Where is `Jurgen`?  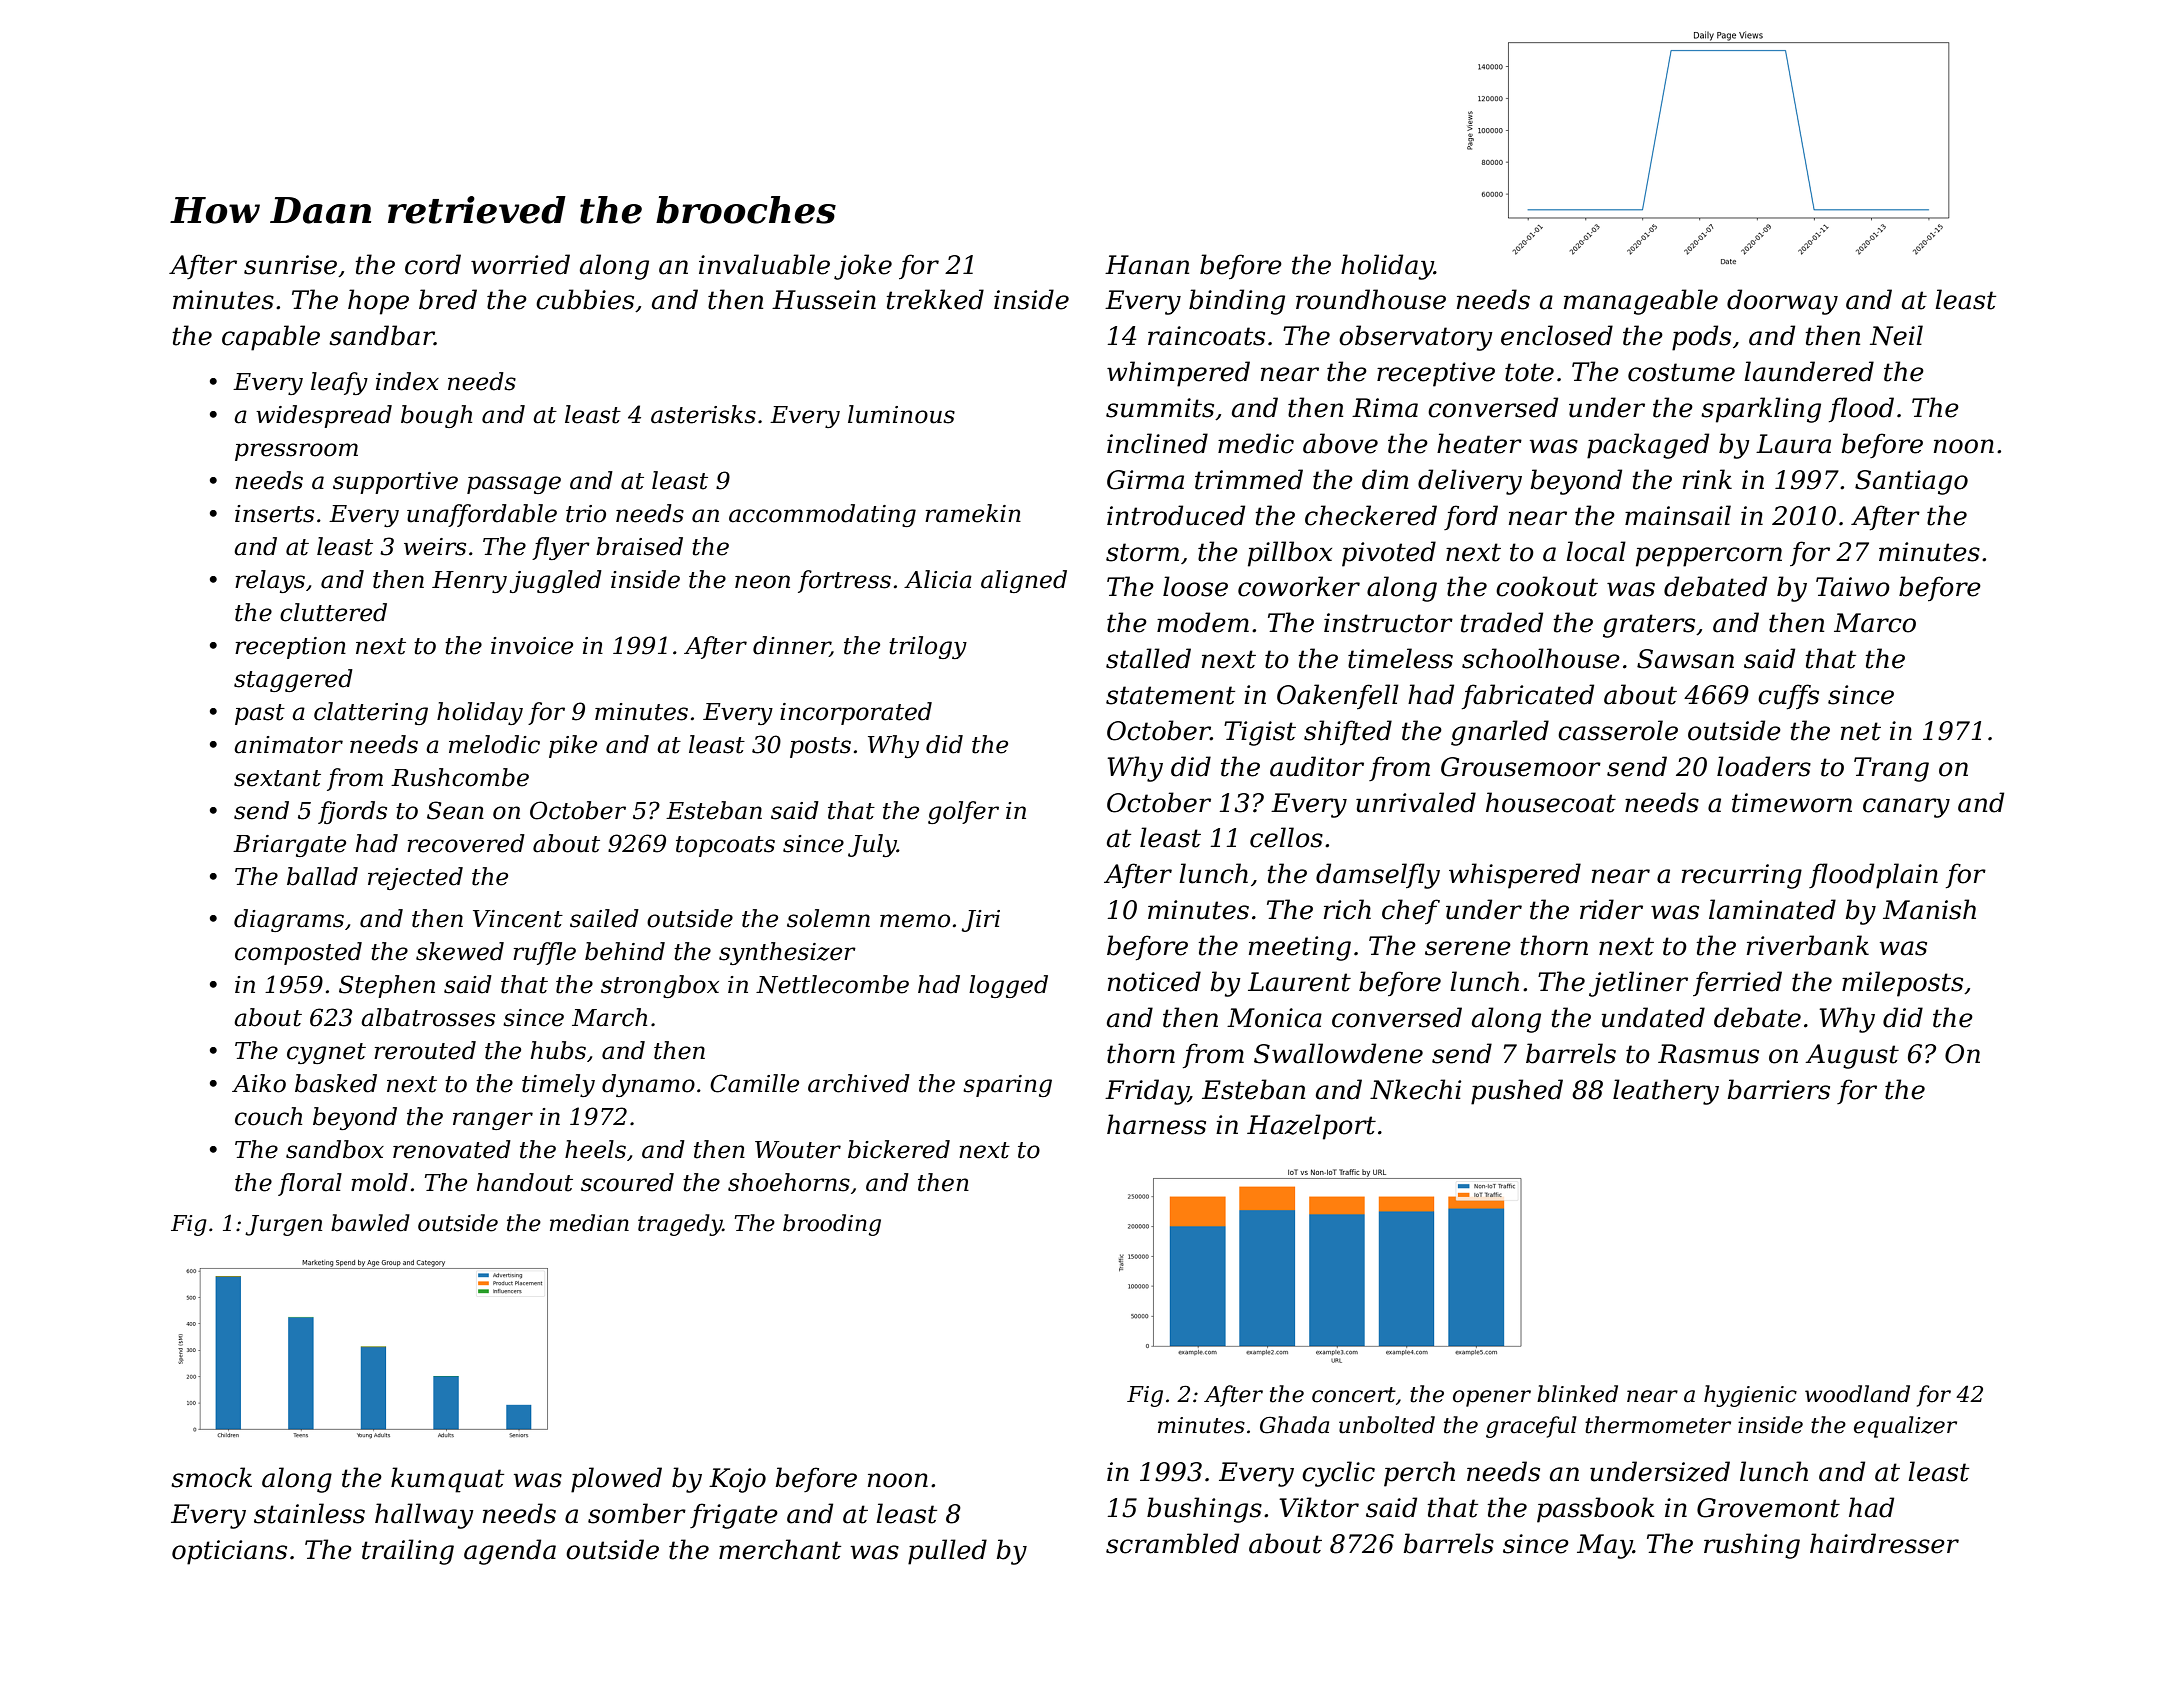 Jurgen is located at coordinates (283, 1225).
